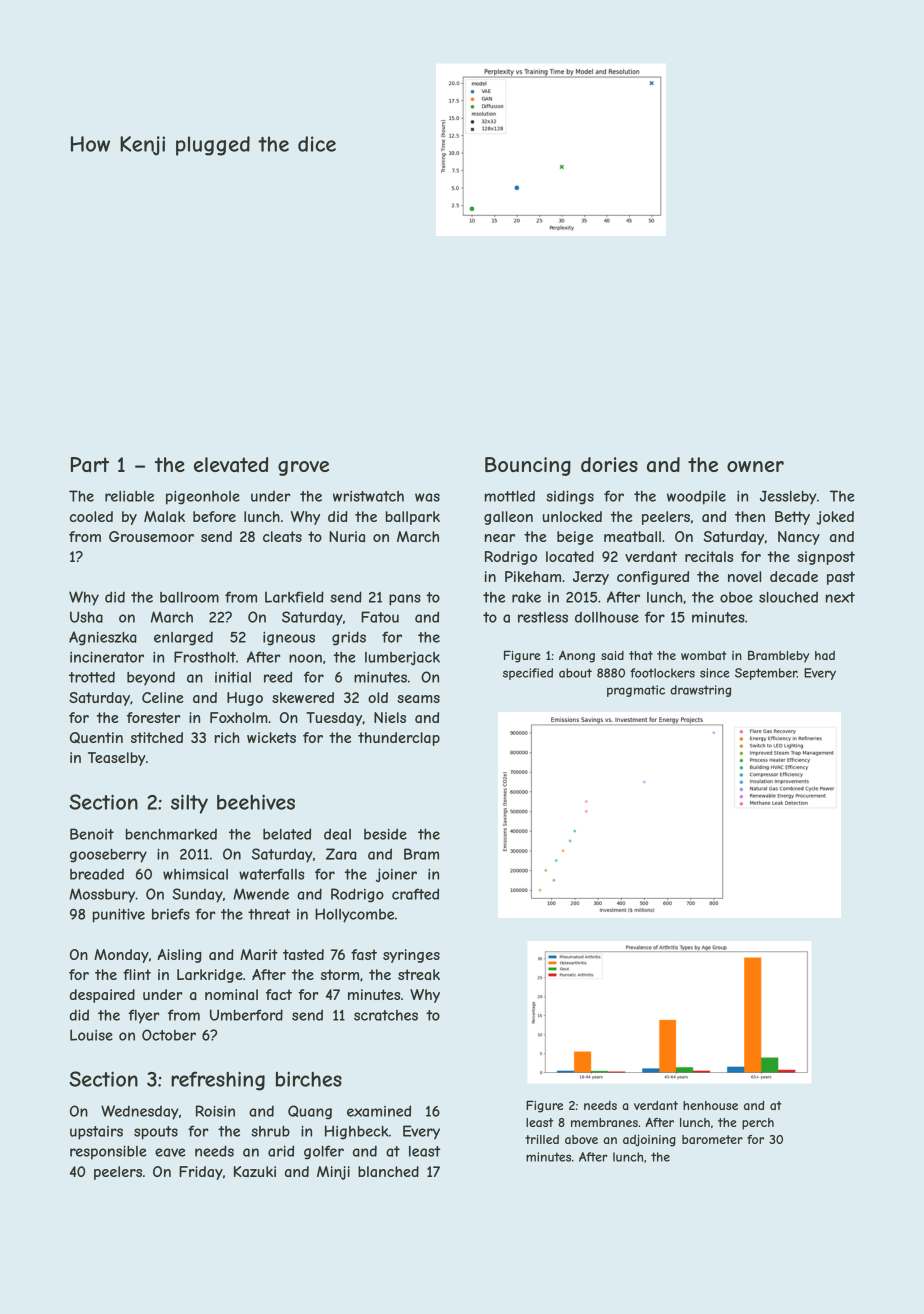  I want to click on streak, so click(419, 974).
